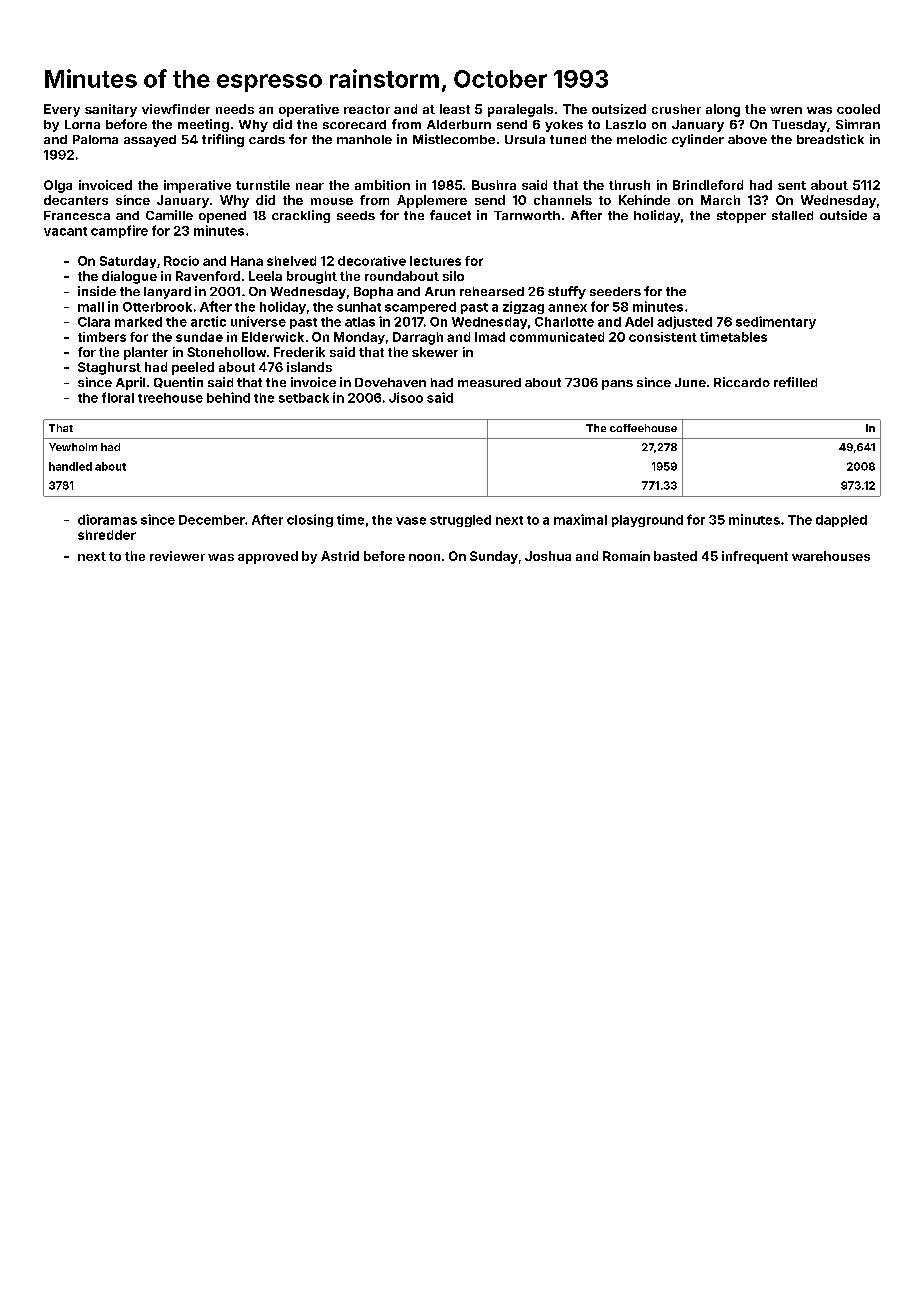  I want to click on Otterbrook, so click(157, 307).
